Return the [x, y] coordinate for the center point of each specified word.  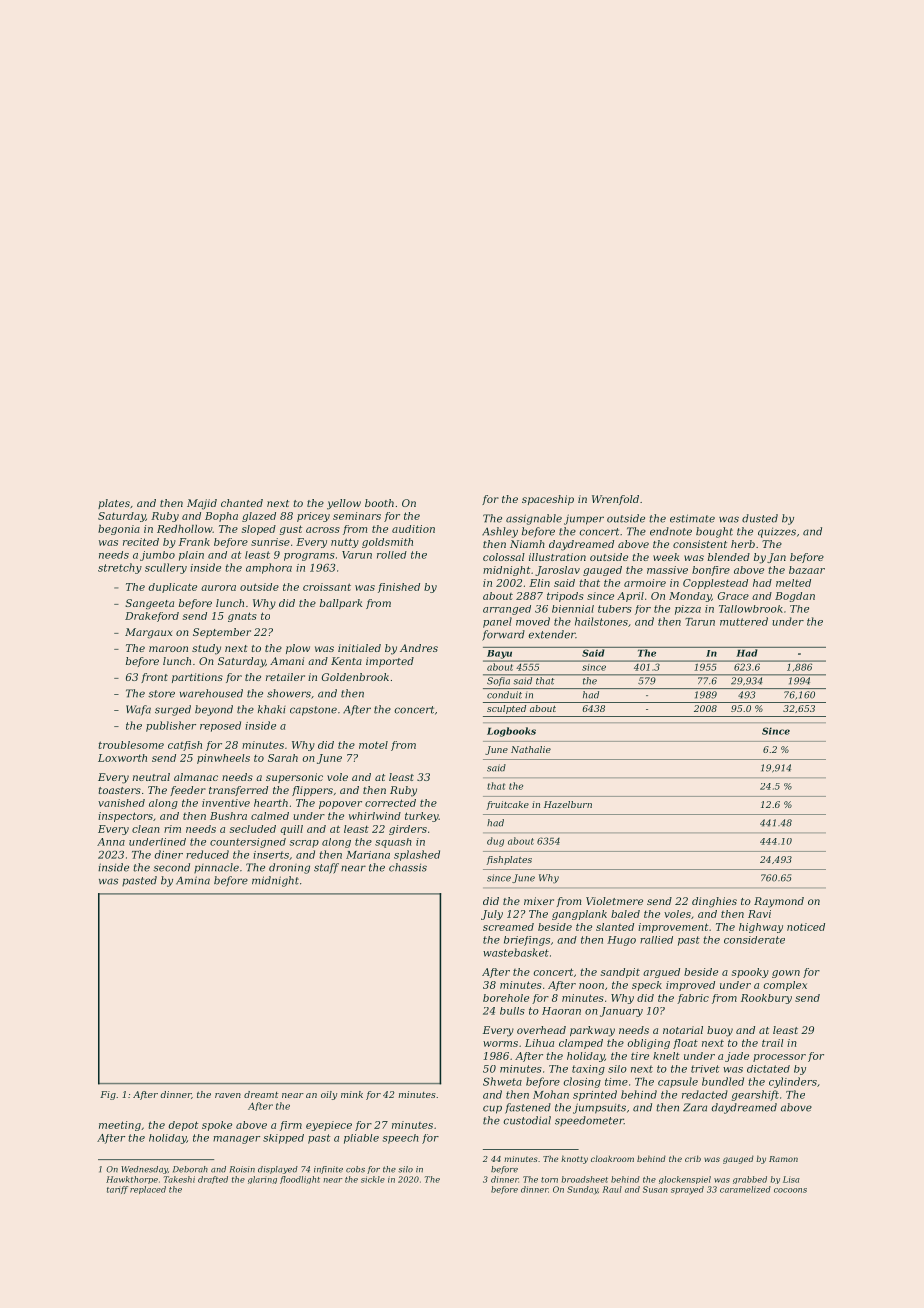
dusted [760, 518]
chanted [242, 503]
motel [373, 745]
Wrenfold [615, 500]
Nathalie [531, 749]
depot [183, 1126]
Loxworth [122, 758]
